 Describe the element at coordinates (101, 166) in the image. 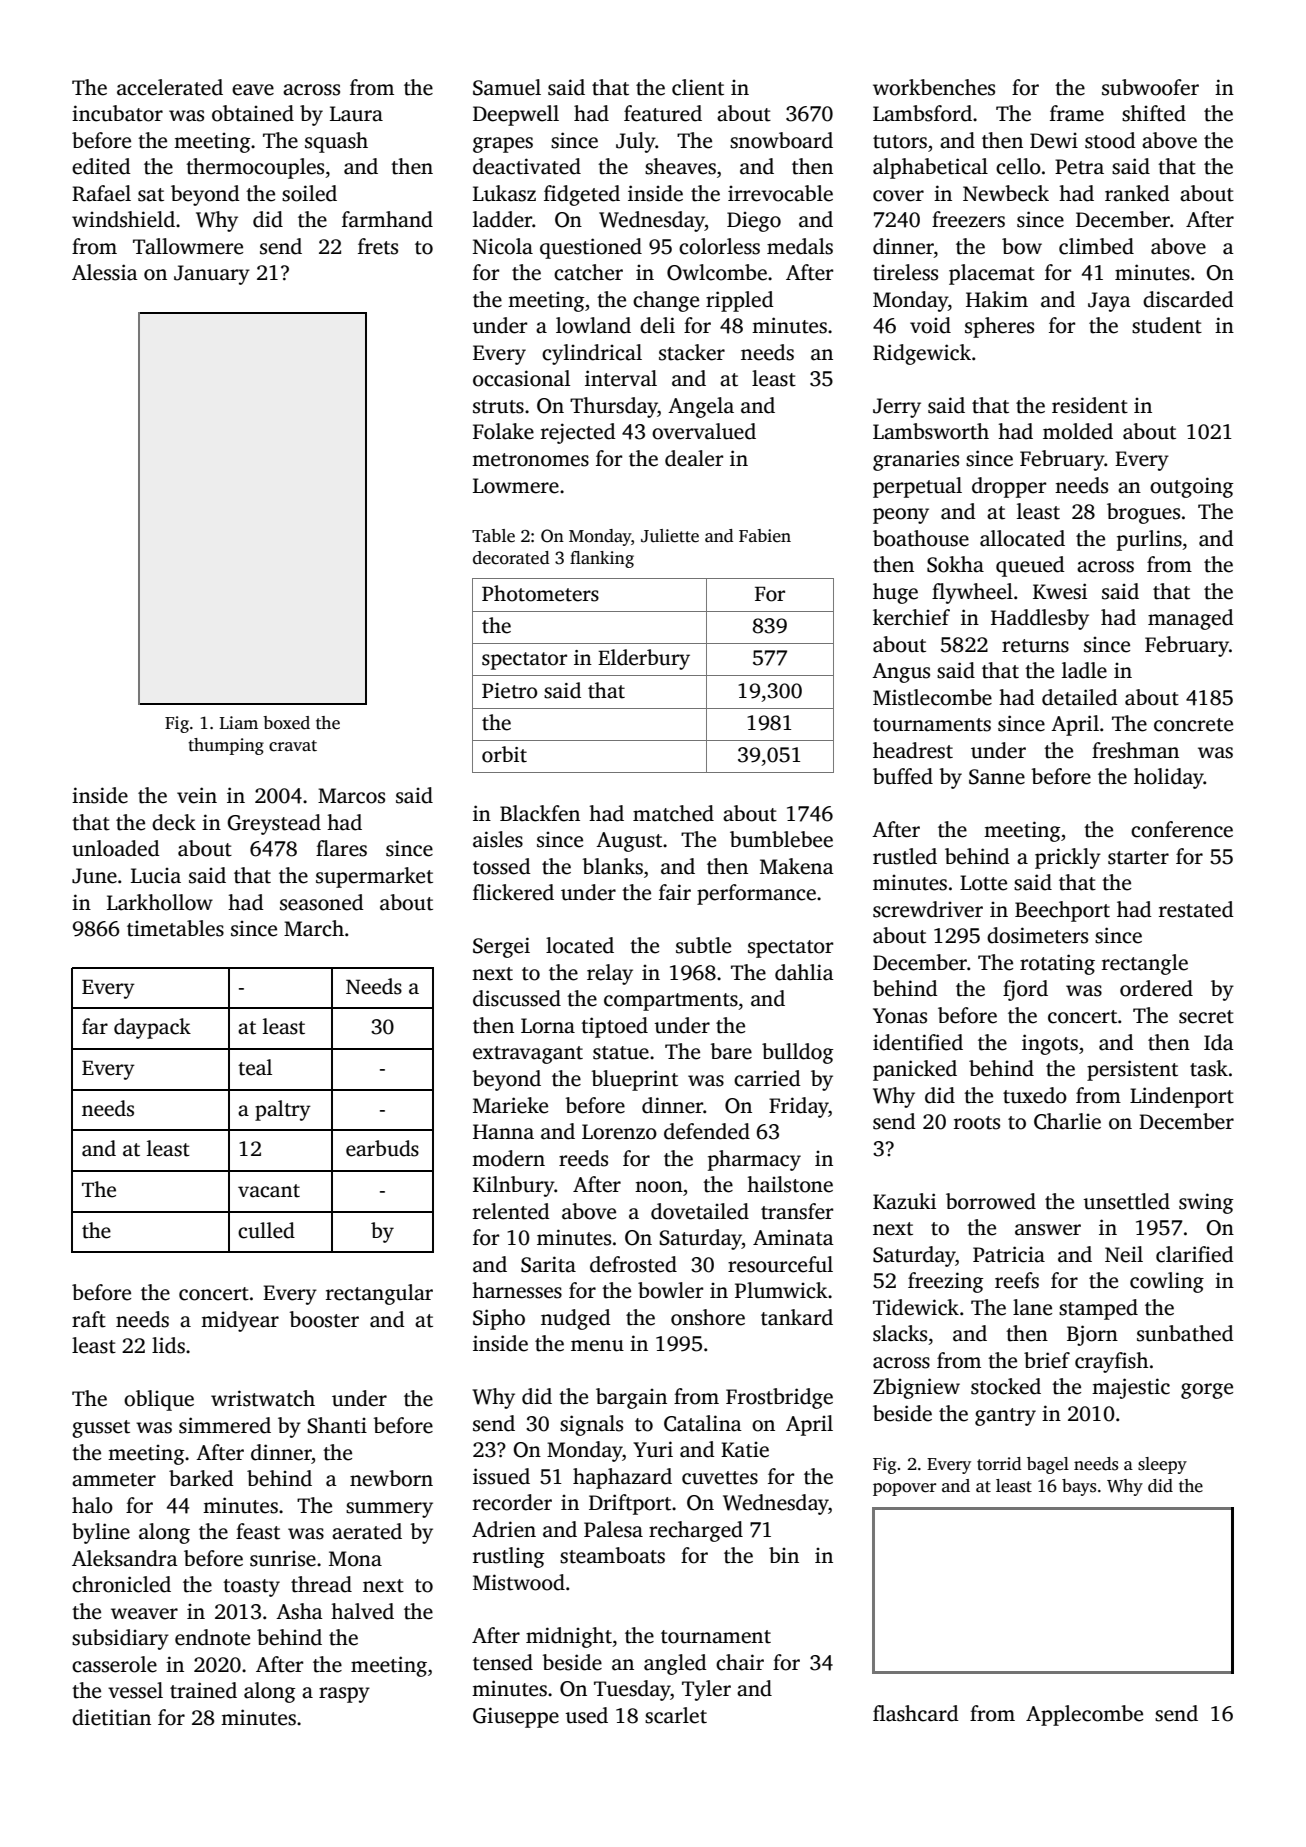

I see `edited` at that location.
